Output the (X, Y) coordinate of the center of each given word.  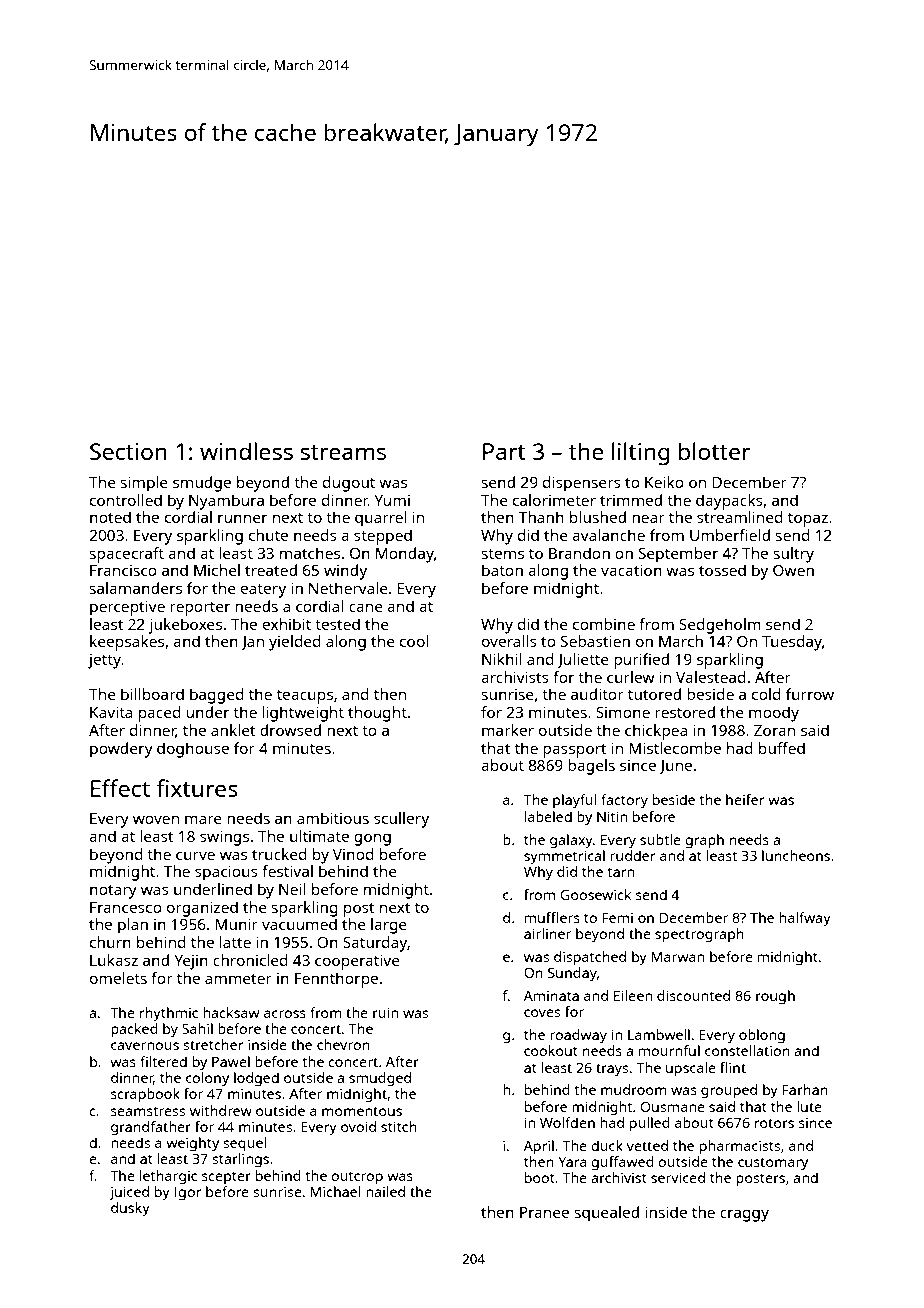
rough (775, 997)
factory (624, 801)
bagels (591, 767)
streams (343, 452)
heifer (745, 799)
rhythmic (169, 1014)
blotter (714, 451)
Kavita (111, 712)
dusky (130, 1209)
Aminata (551, 995)
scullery (401, 820)
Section (128, 451)
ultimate (319, 836)
